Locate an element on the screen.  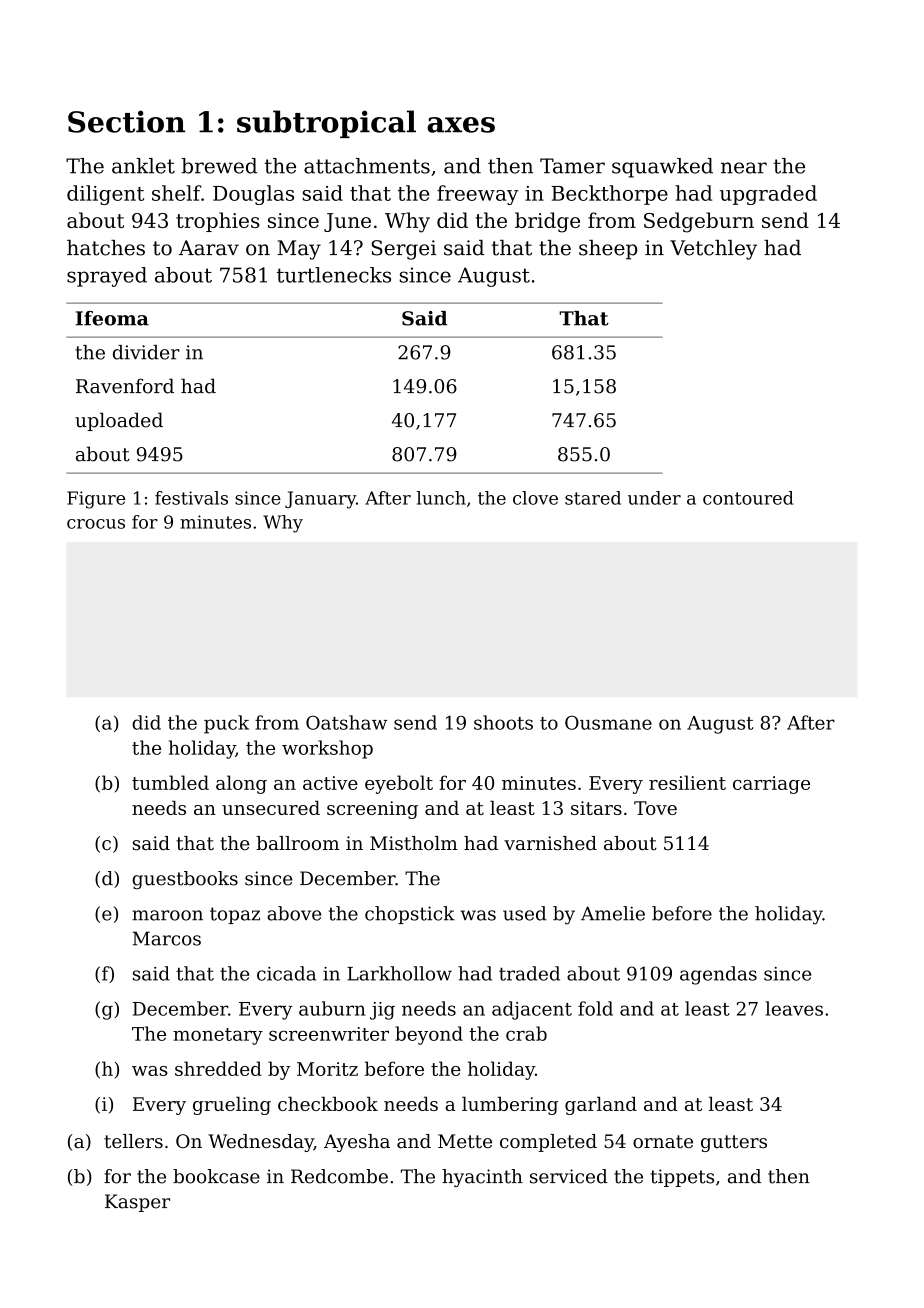
fold is located at coordinates (595, 1008).
